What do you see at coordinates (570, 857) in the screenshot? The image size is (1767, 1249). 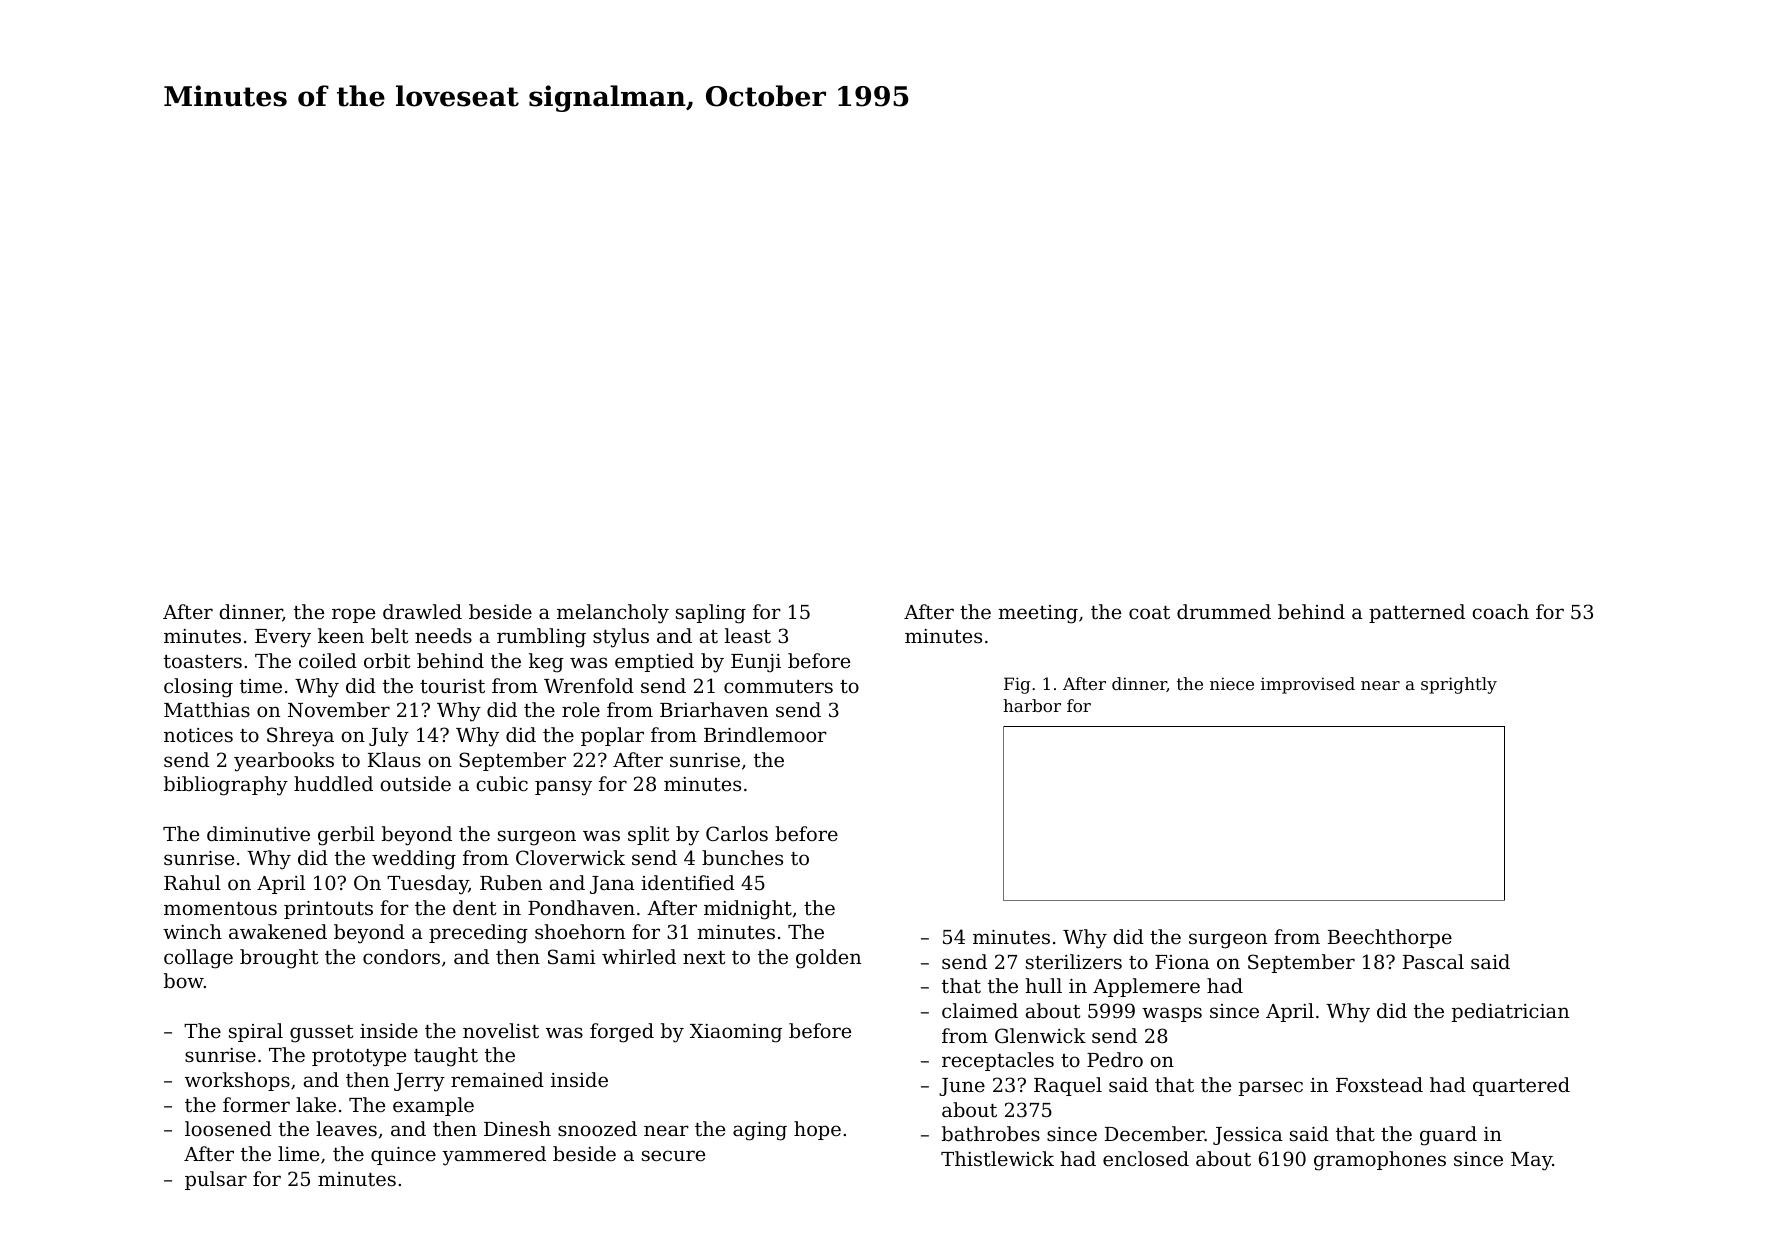 I see `Cloverwick` at bounding box center [570, 857].
